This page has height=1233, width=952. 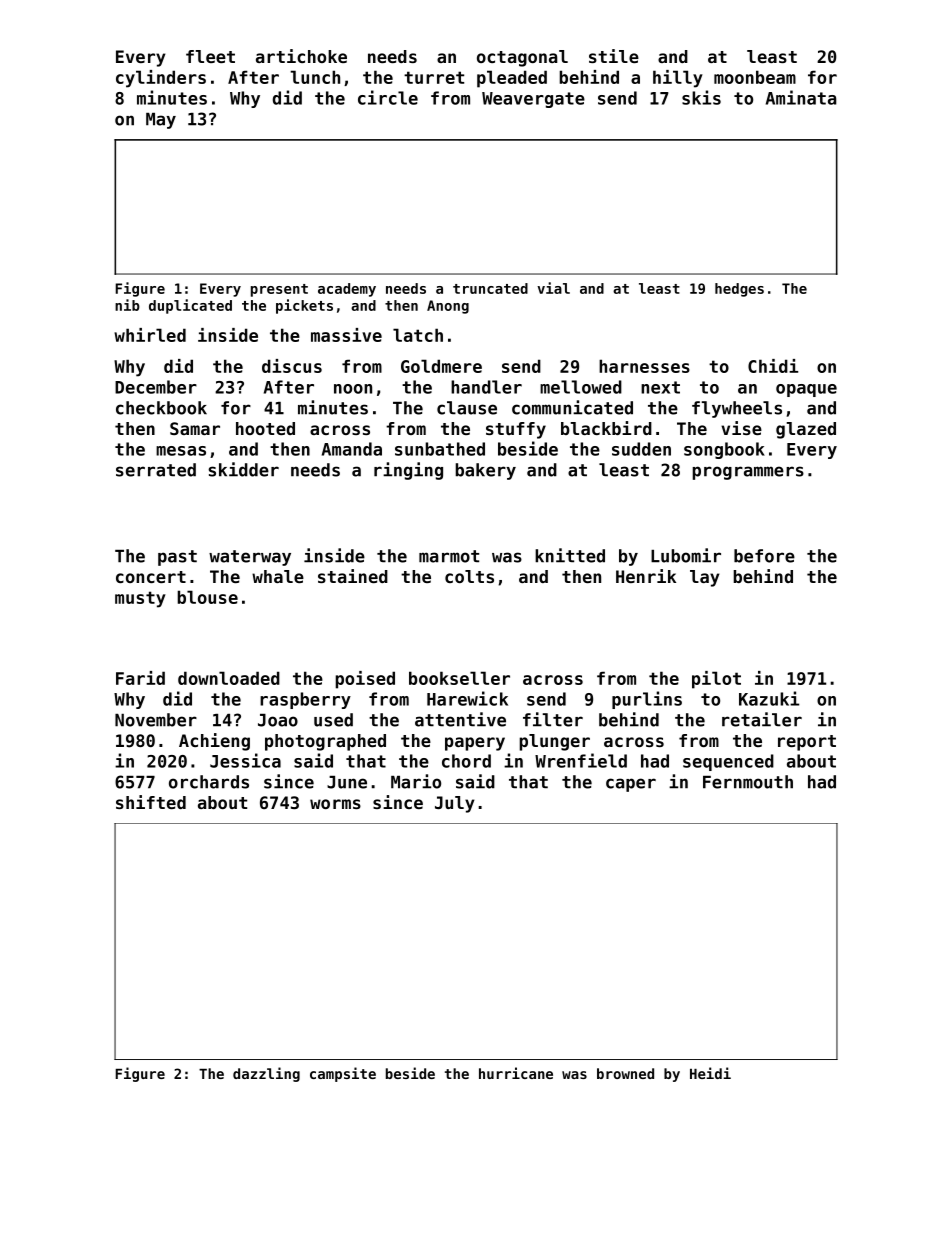 What do you see at coordinates (806, 430) in the page?
I see `glazed` at bounding box center [806, 430].
